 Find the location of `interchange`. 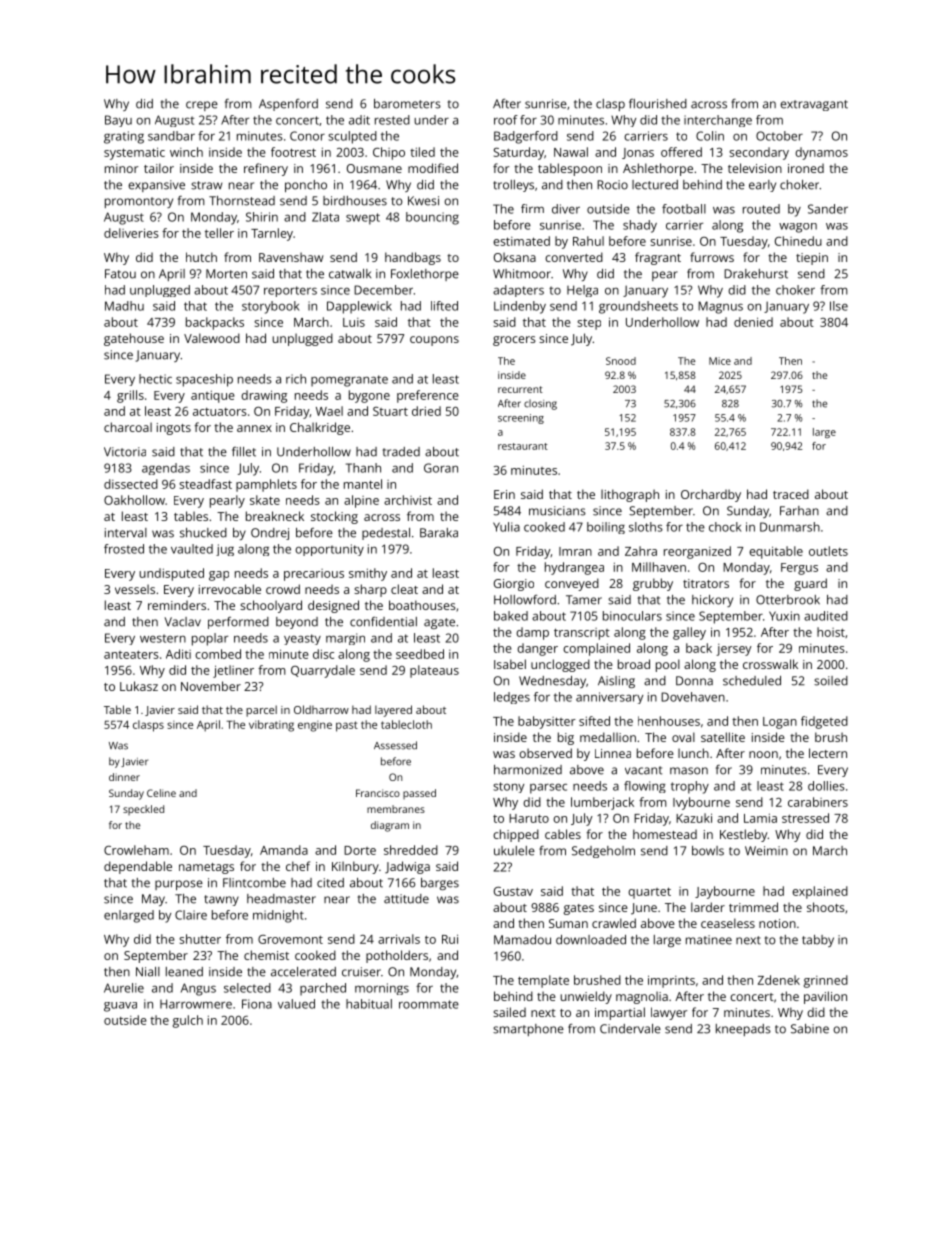

interchange is located at coordinates (718, 121).
